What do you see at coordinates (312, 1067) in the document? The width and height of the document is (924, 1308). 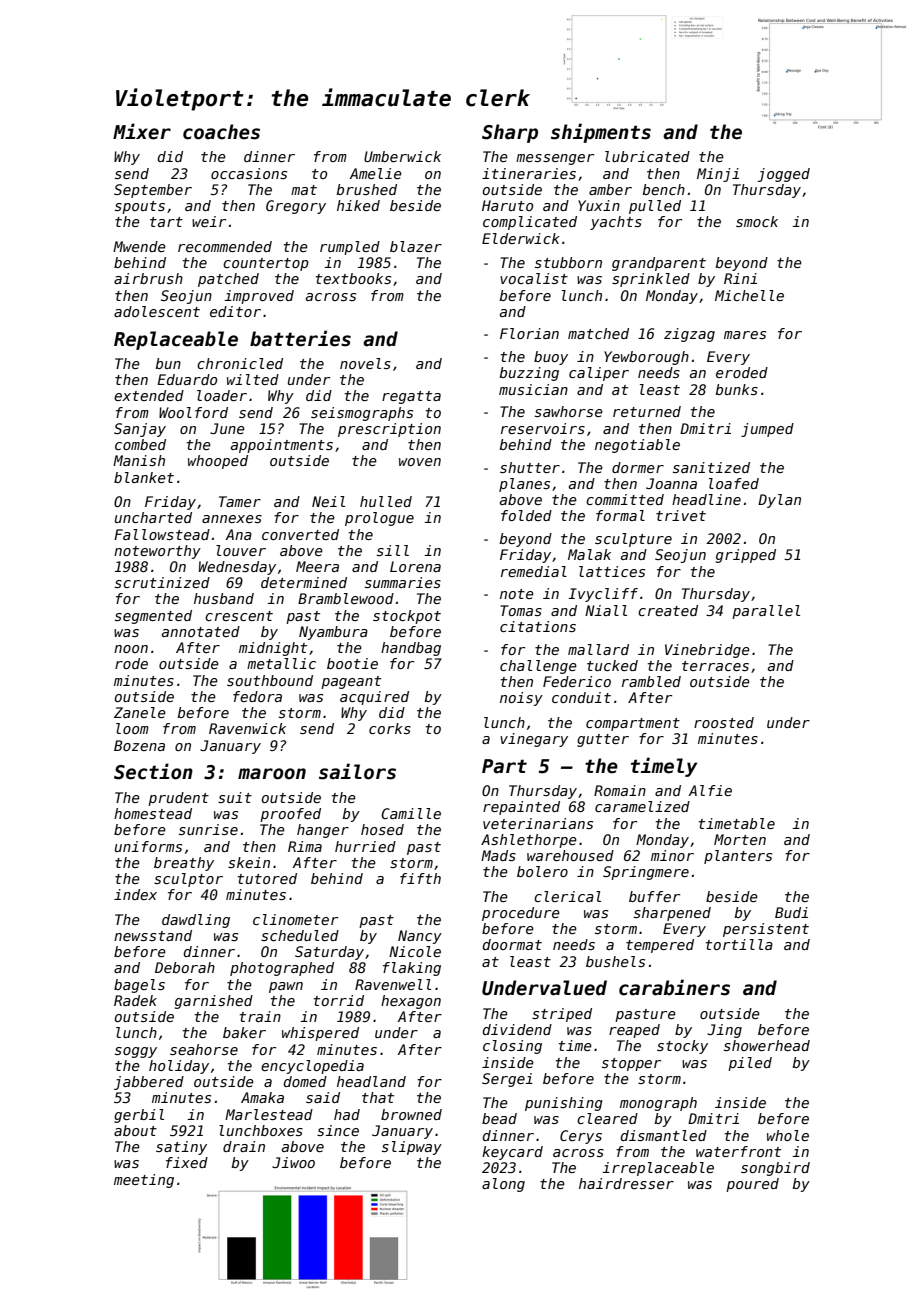 I see `encyclopedia` at bounding box center [312, 1067].
